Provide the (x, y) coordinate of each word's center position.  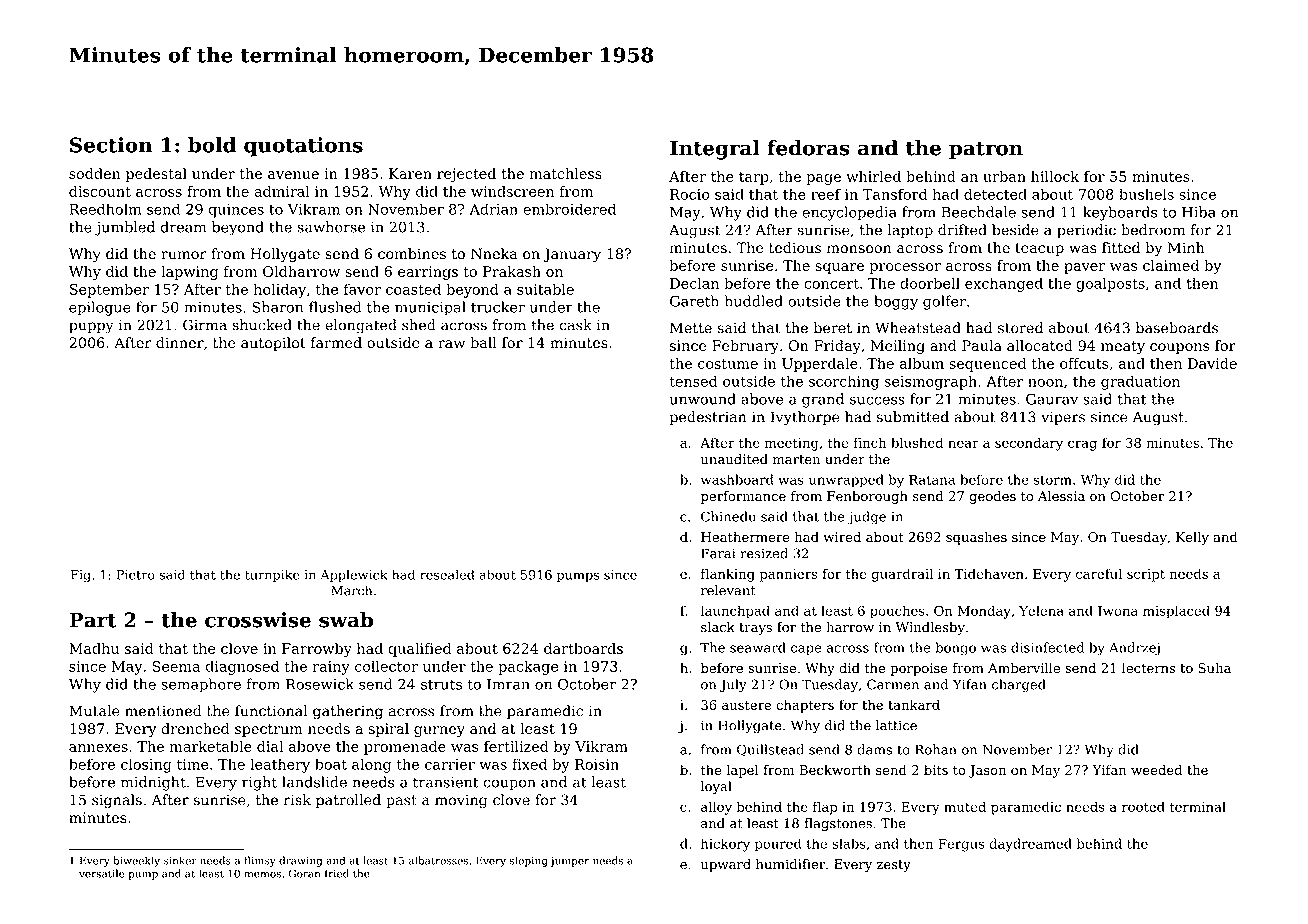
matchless (566, 173)
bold (212, 145)
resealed (447, 574)
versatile (102, 873)
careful (1099, 573)
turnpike (272, 575)
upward (726, 865)
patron (986, 150)
